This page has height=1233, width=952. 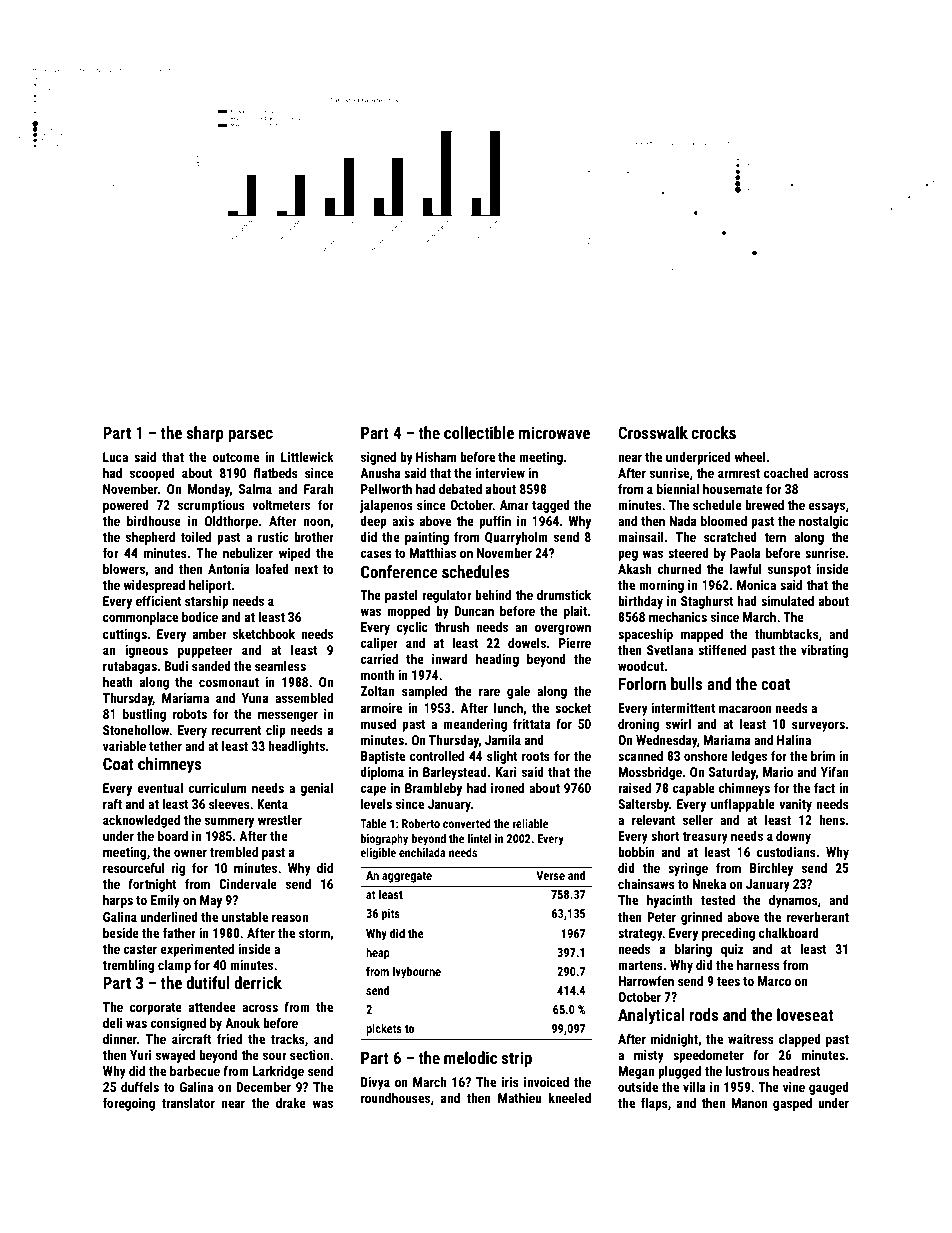 I want to click on eventual, so click(x=160, y=788).
